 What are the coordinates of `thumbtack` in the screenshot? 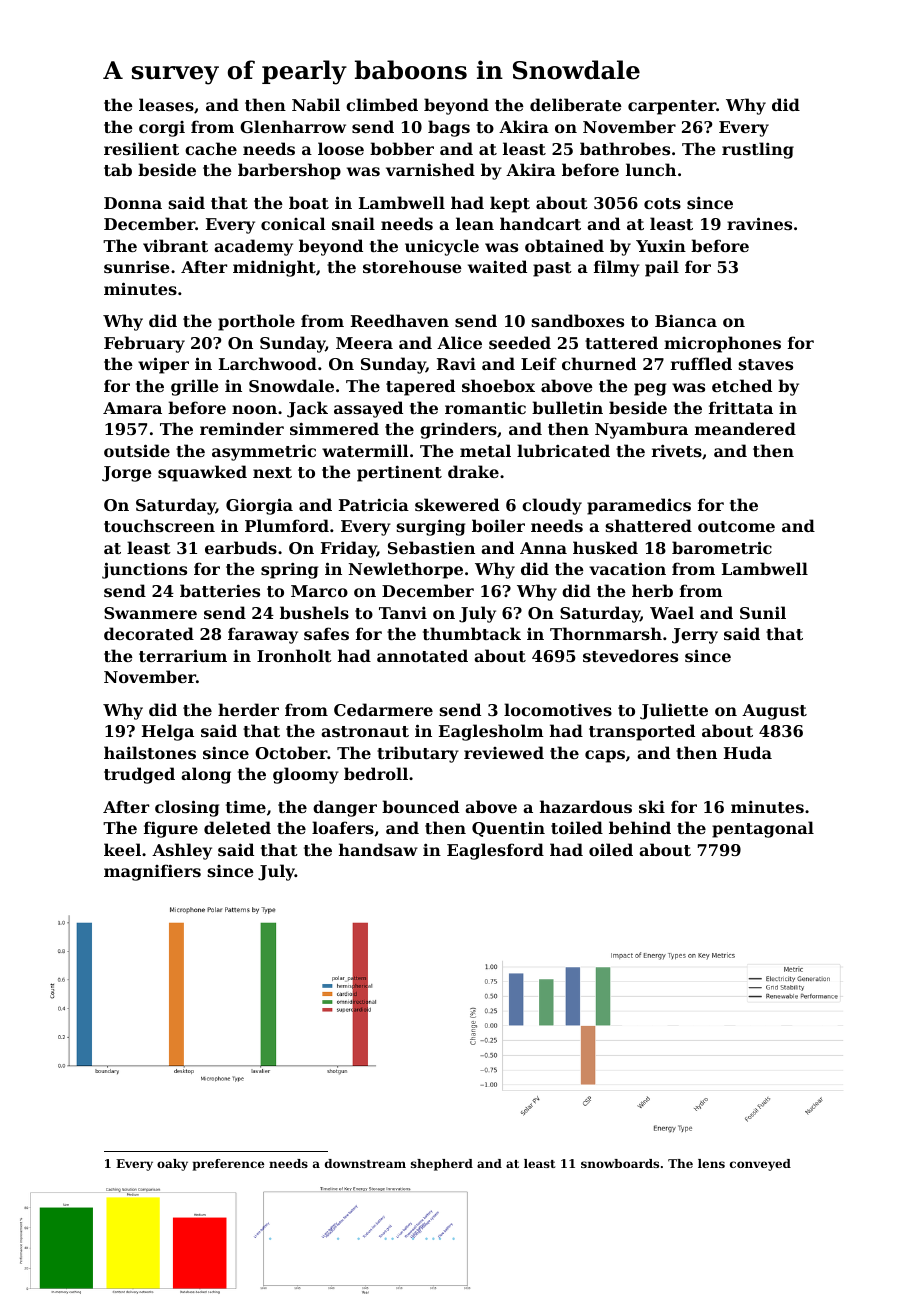 It's located at (472, 633).
